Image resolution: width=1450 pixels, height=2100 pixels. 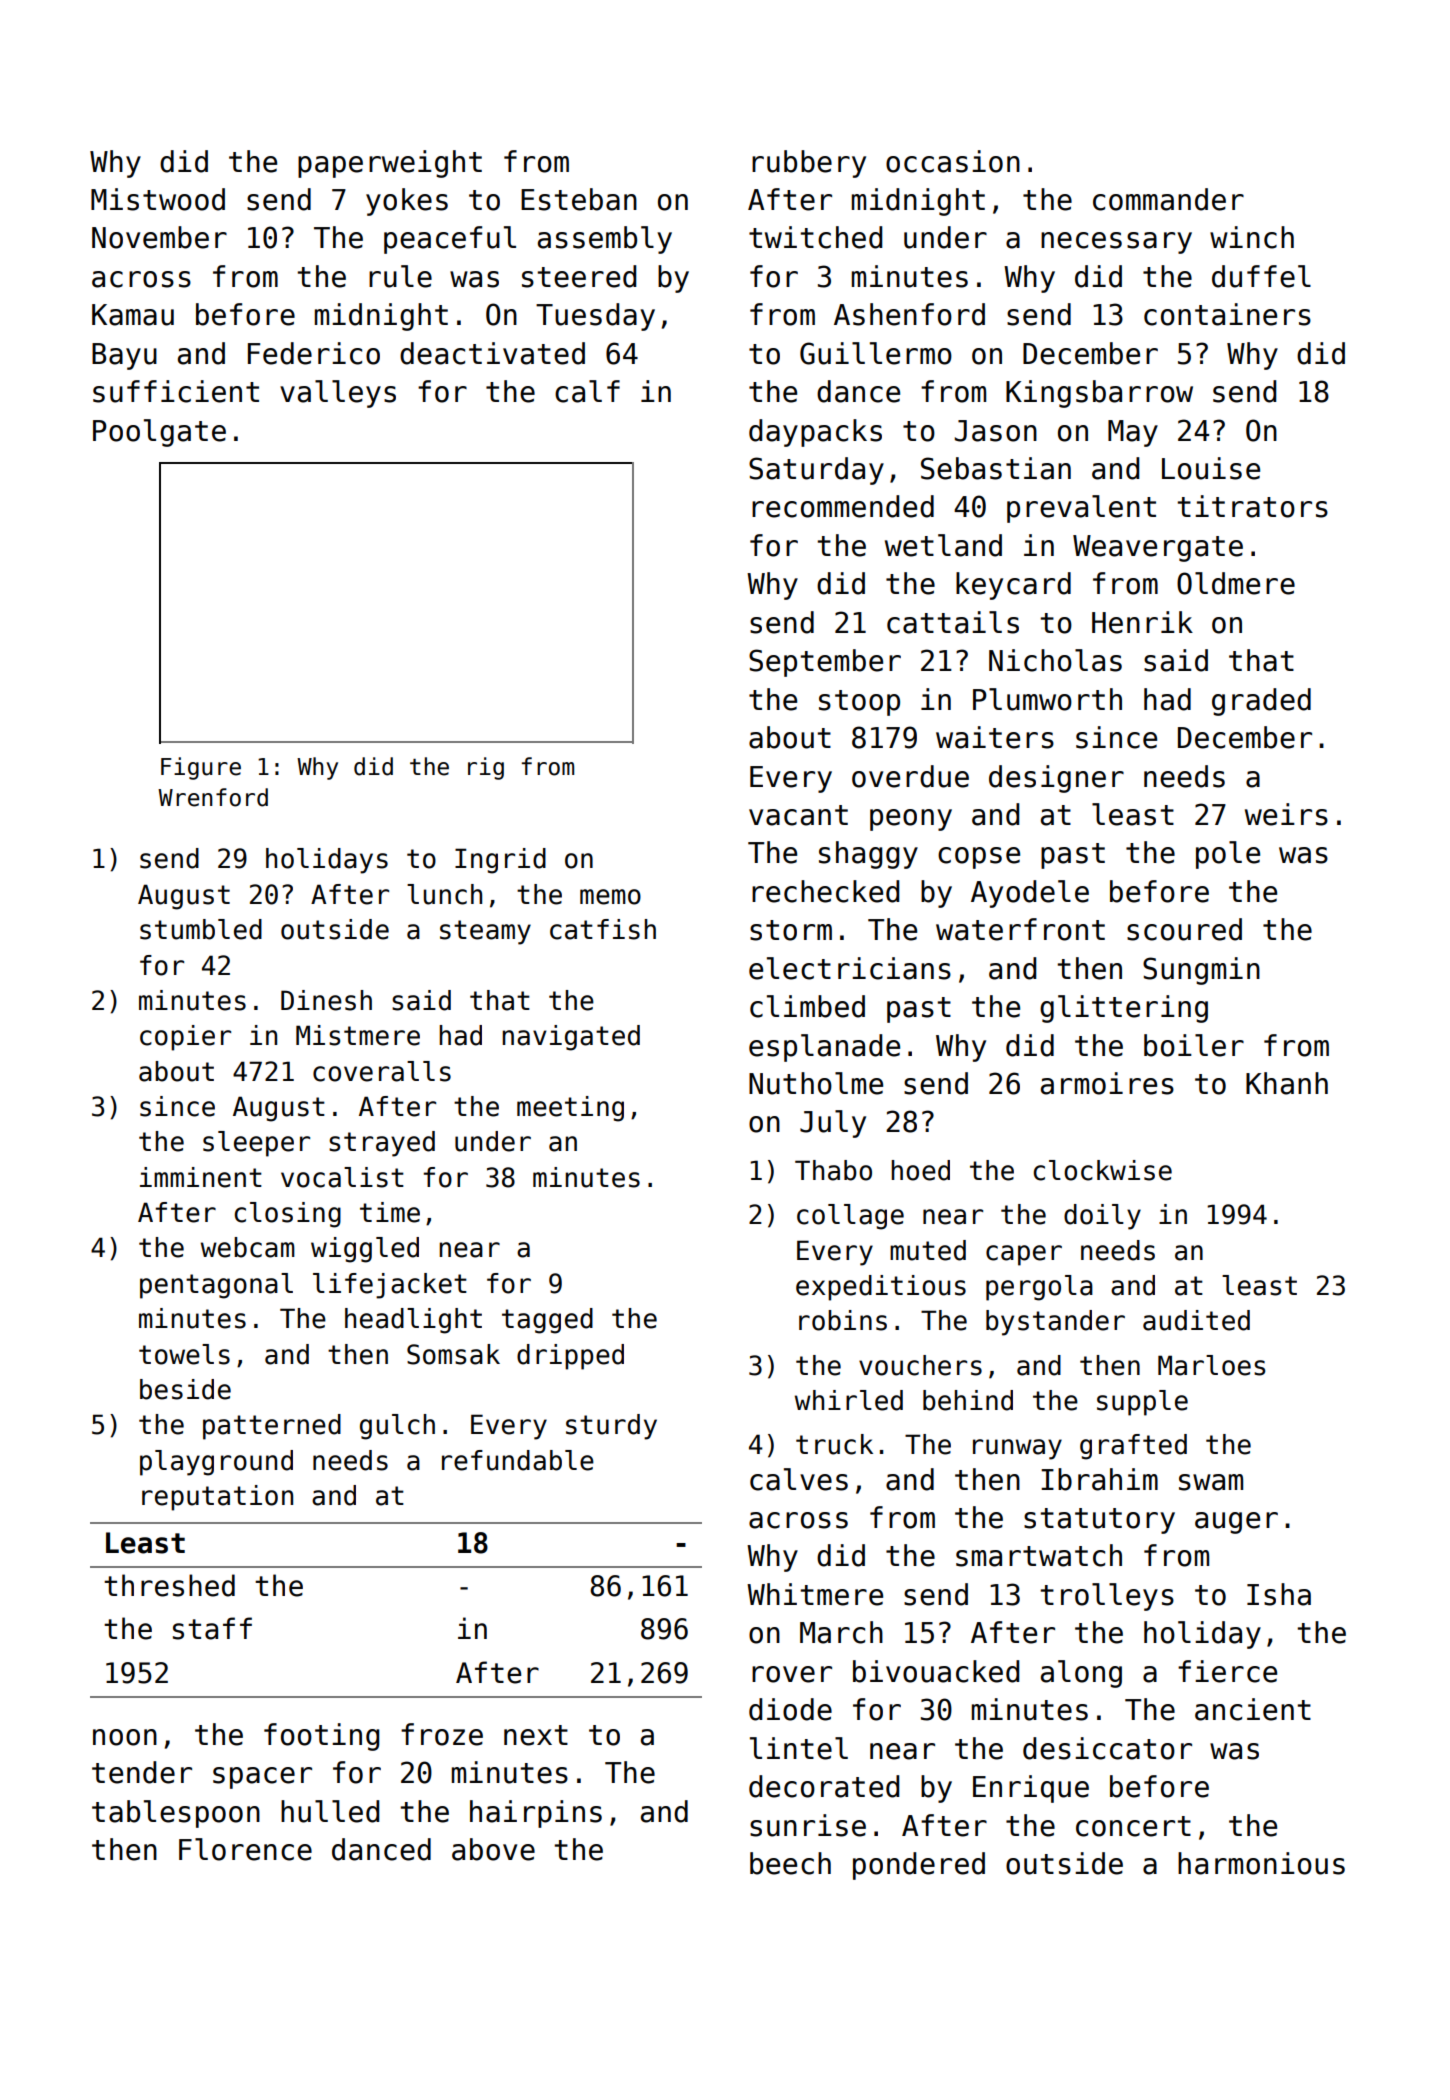 What do you see at coordinates (570, 1109) in the image?
I see `meeting` at bounding box center [570, 1109].
